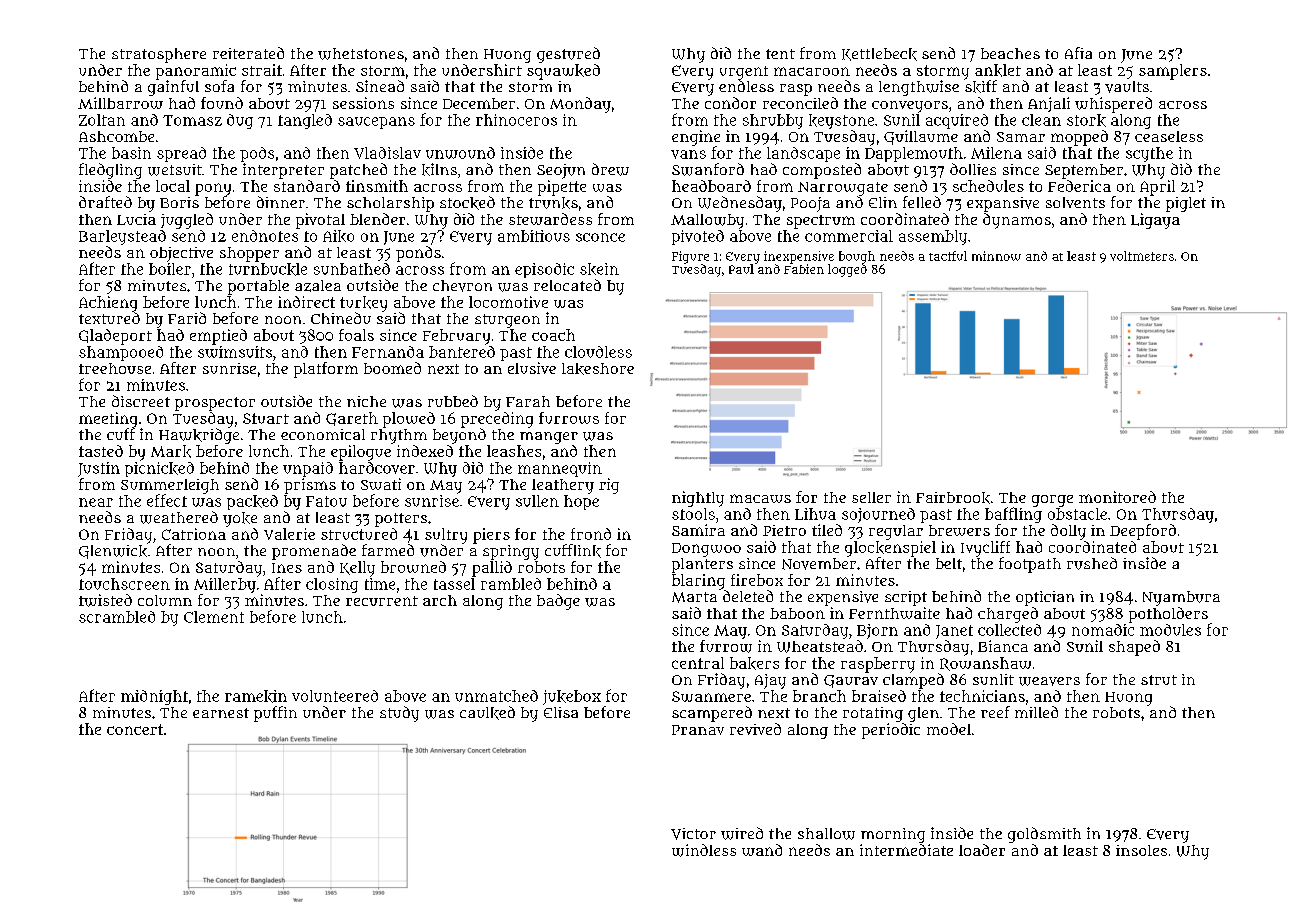  I want to click on reiterated, so click(248, 53).
